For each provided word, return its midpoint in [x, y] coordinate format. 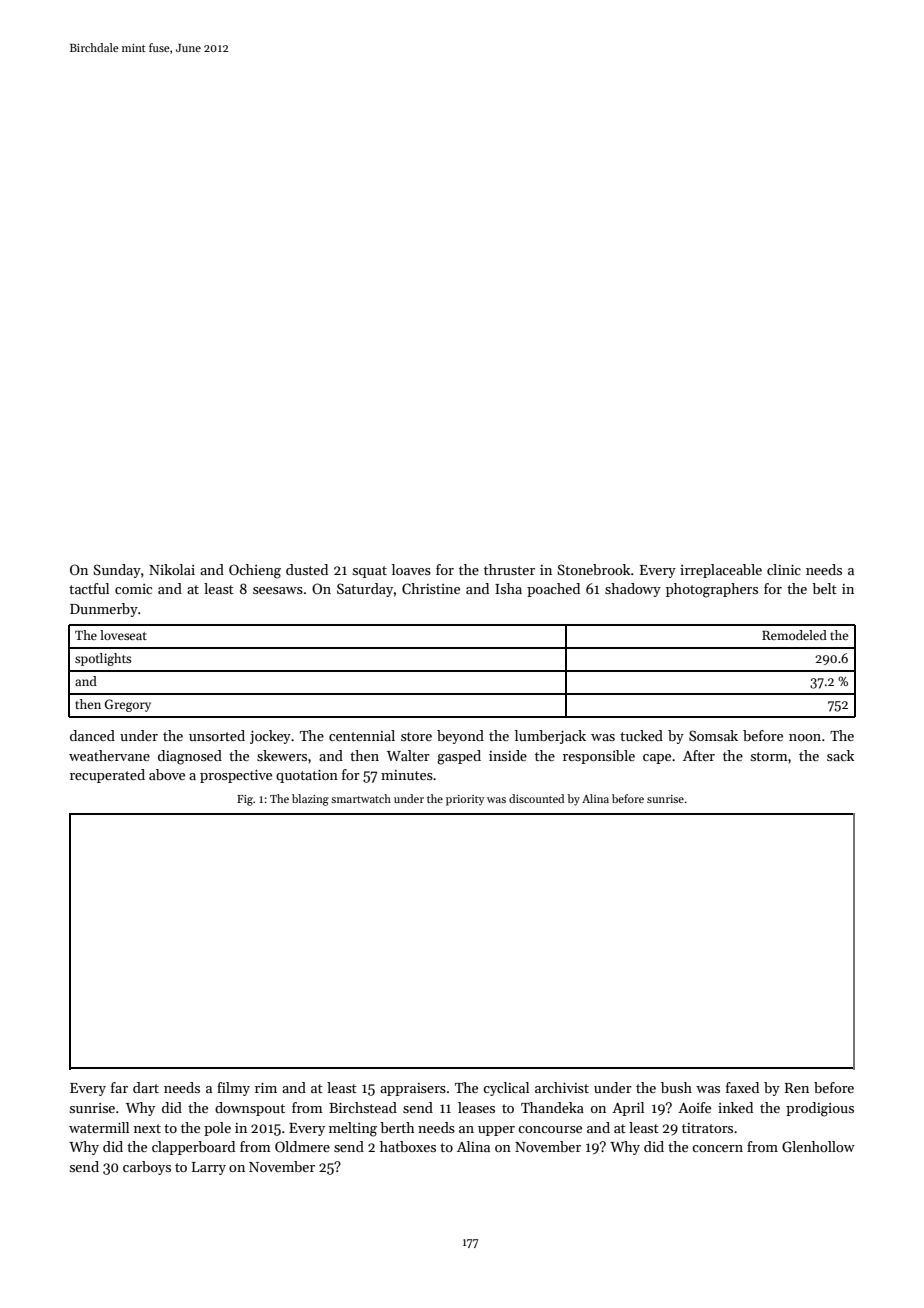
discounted [536, 798]
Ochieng [255, 571]
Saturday [365, 590]
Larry [209, 1168]
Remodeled [794, 635]
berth [397, 1127]
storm [769, 756]
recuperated [107, 776]
